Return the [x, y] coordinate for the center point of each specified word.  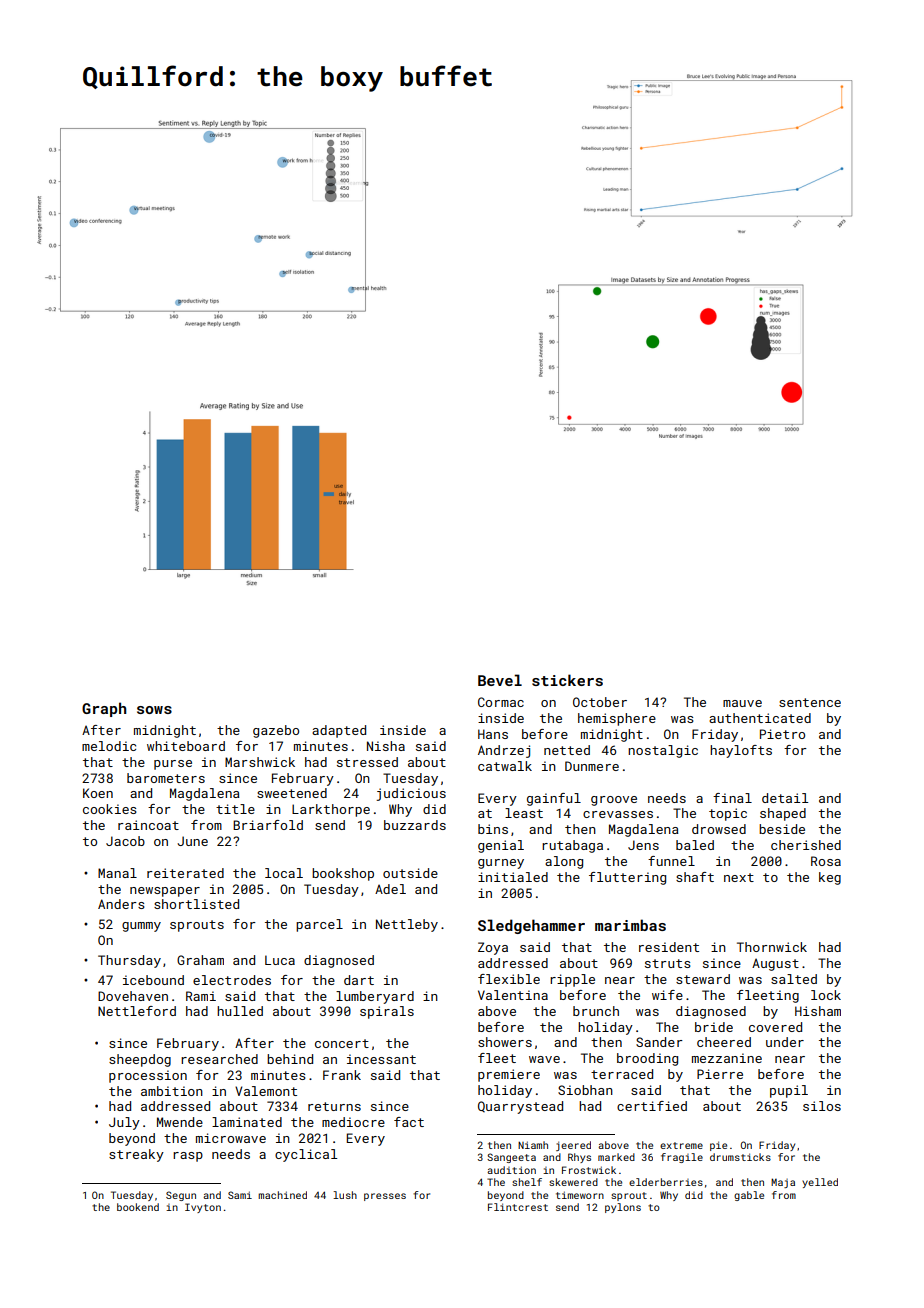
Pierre [720, 1074]
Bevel [500, 680]
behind [290, 1059]
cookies [110, 809]
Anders [121, 904]
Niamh [533, 1145]
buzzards [415, 825]
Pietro [782, 734]
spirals [387, 1012]
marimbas [630, 925]
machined [282, 1195]
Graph [104, 709]
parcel [319, 925]
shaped [783, 814]
